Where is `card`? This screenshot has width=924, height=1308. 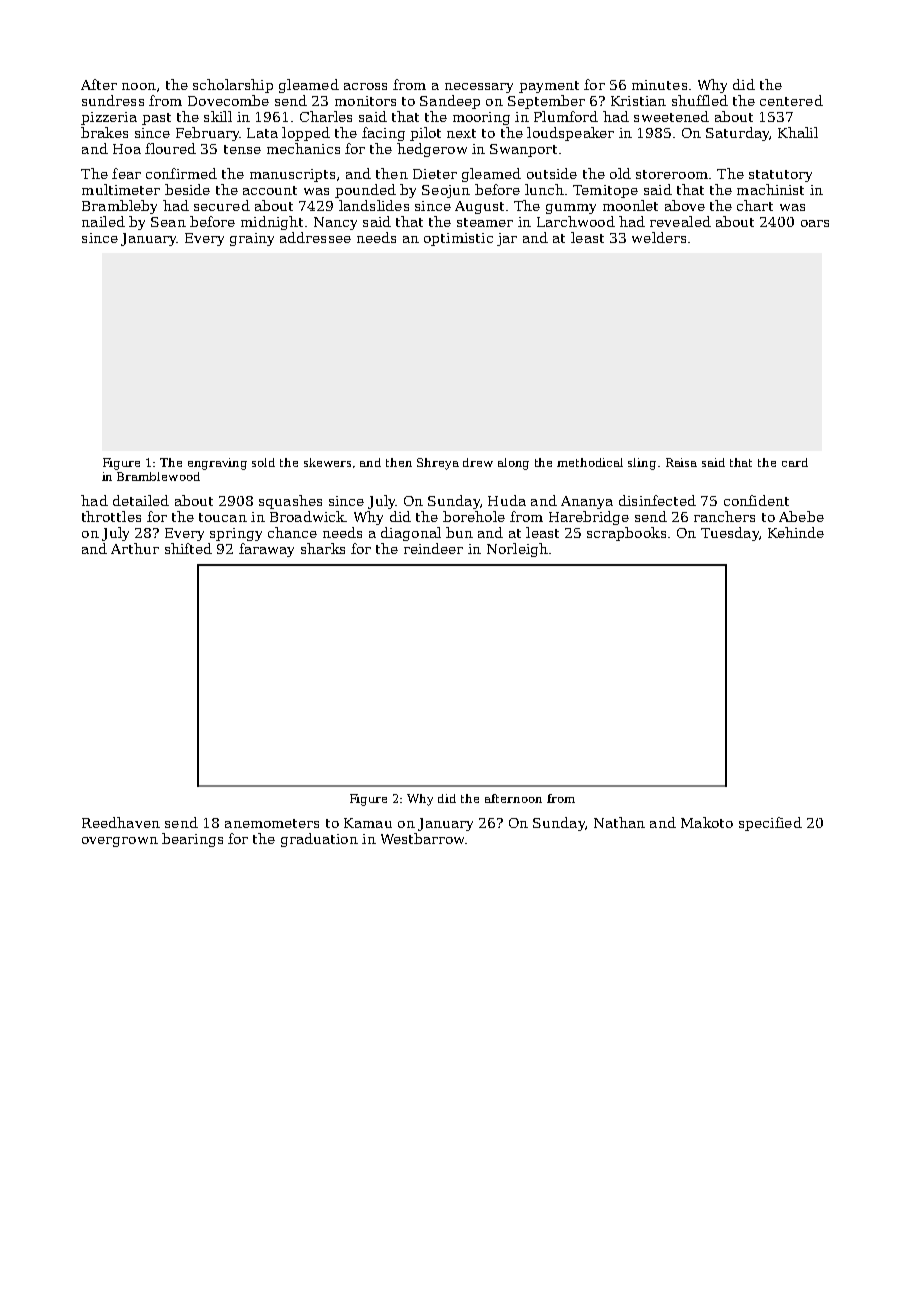 card is located at coordinates (795, 462).
